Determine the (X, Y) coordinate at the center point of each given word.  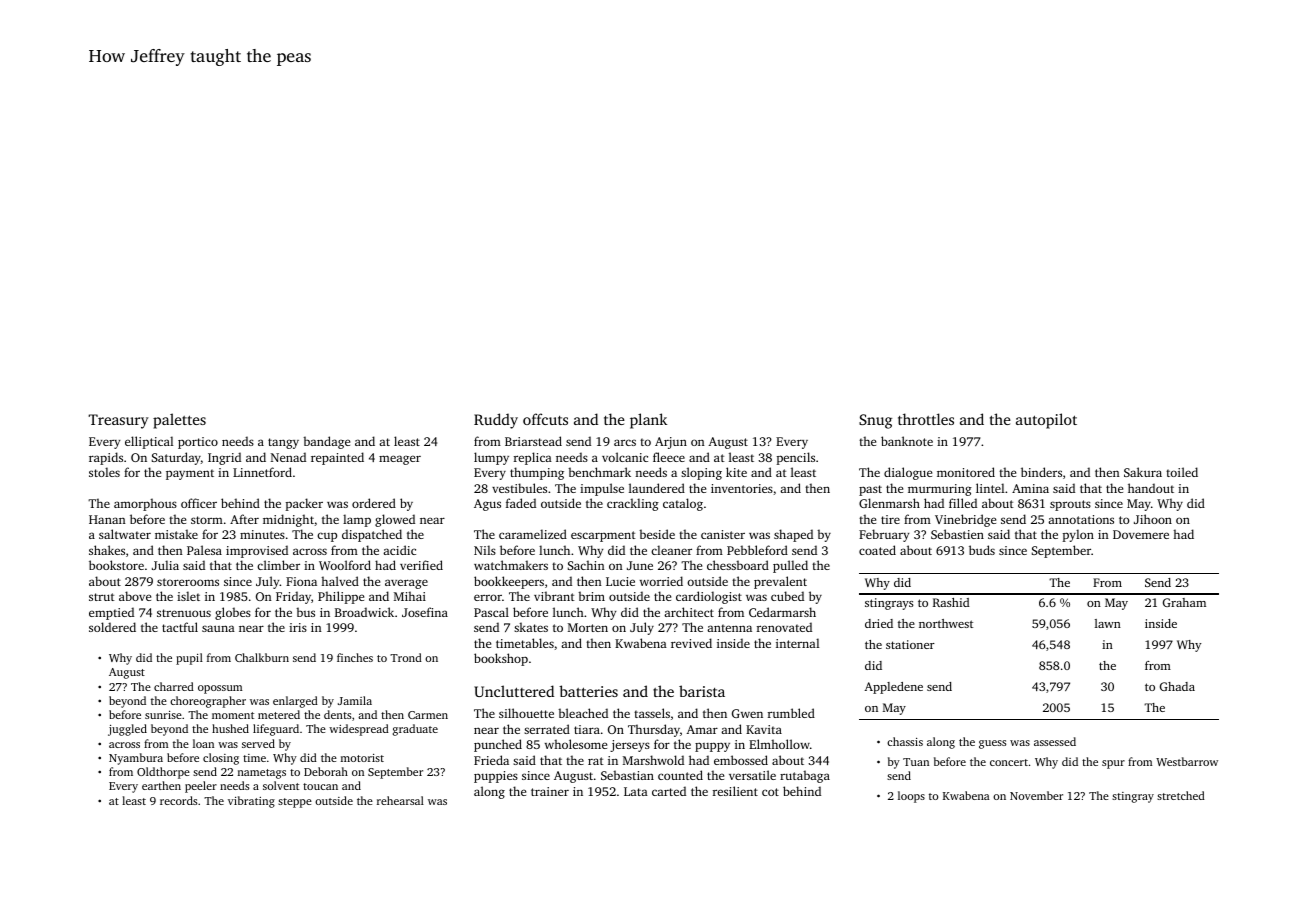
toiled (1182, 472)
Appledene (893, 688)
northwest (946, 623)
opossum (220, 689)
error (488, 597)
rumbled (791, 713)
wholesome (576, 744)
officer (199, 503)
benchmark (599, 472)
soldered (112, 627)
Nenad (288, 457)
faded (521, 503)
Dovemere (1141, 534)
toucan (320, 786)
